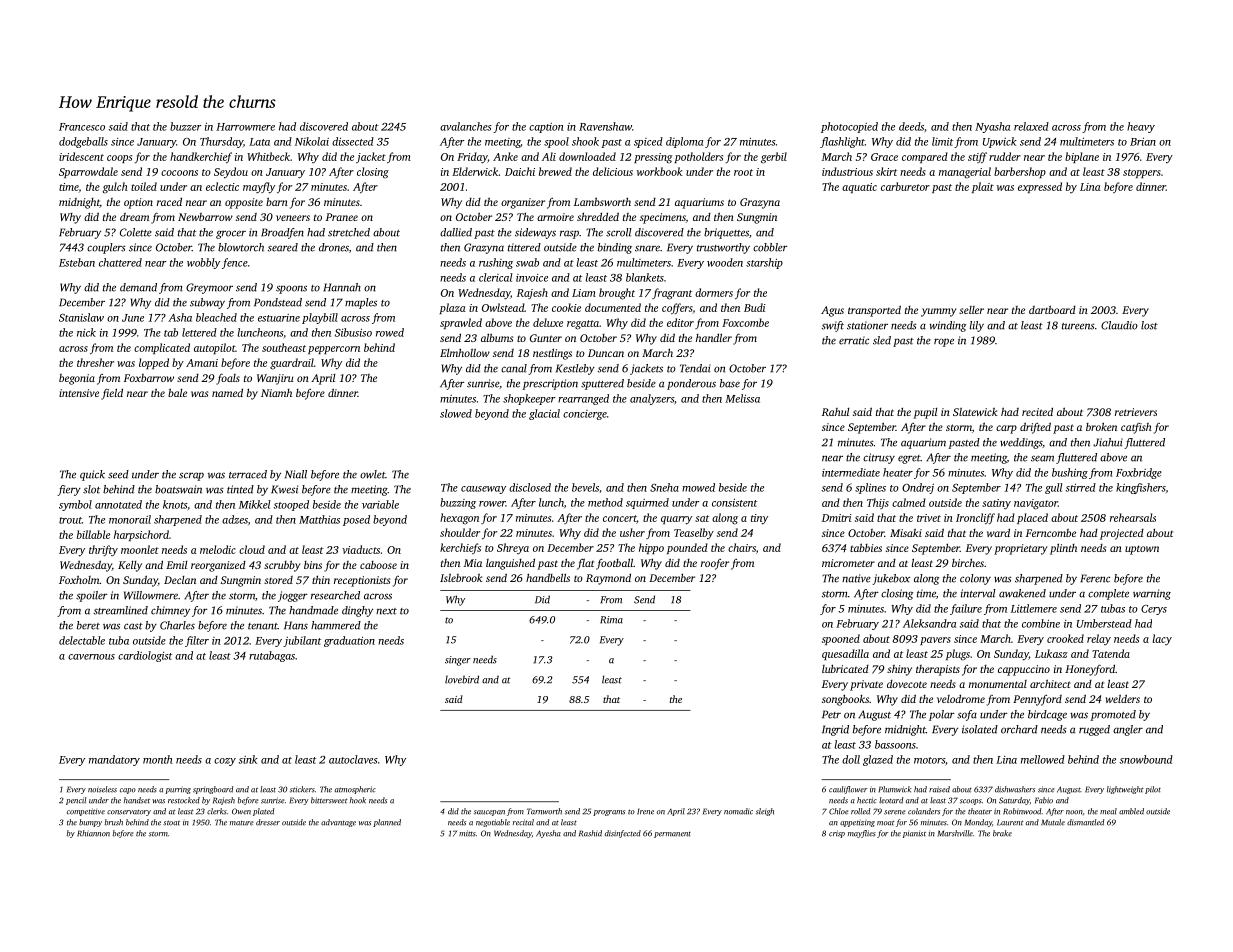 Image resolution: width=1233 pixels, height=952 pixels. I want to click on concierge, so click(585, 415).
